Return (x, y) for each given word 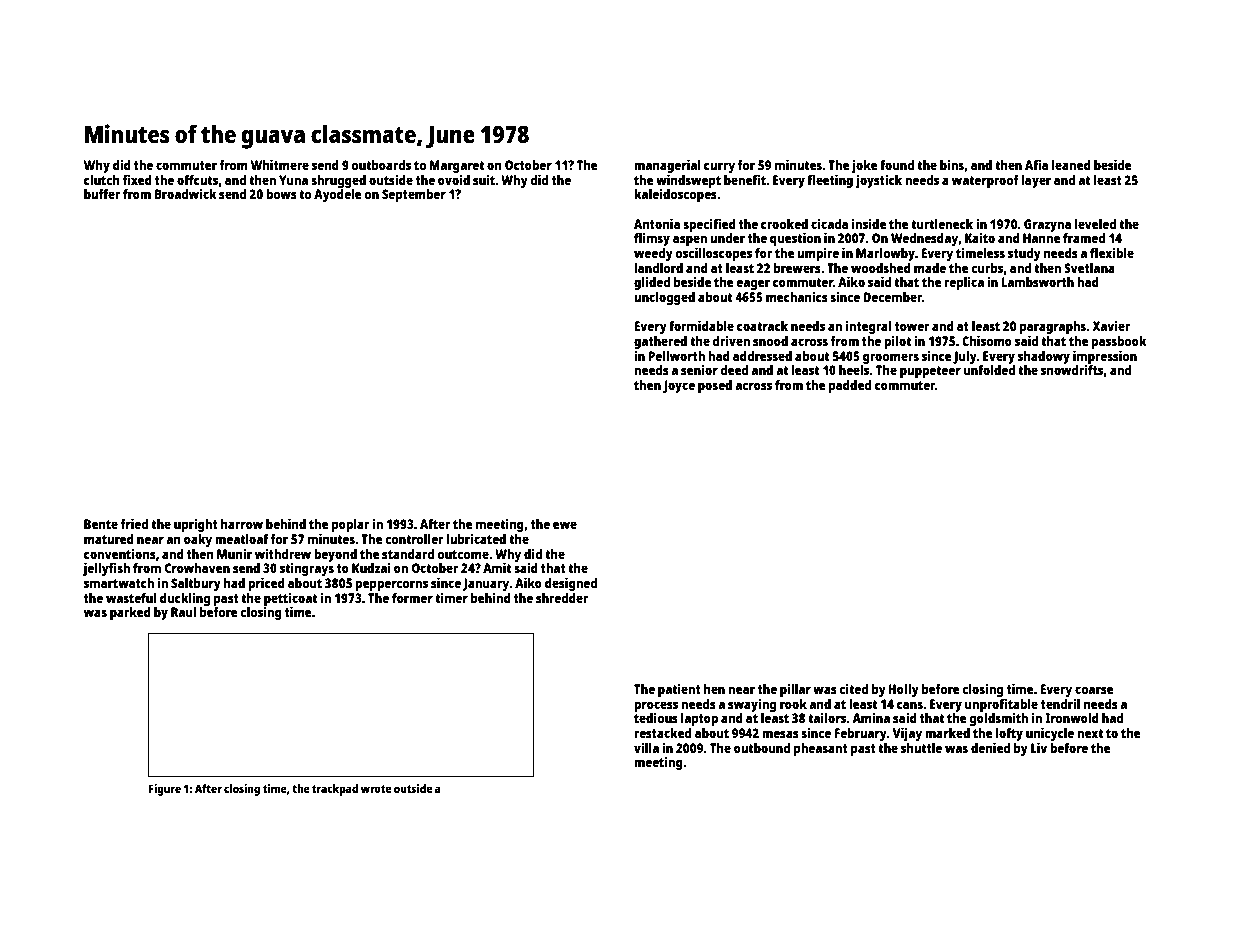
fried (134, 523)
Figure (165, 790)
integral (868, 327)
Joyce (679, 386)
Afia (1036, 164)
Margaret (457, 166)
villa (646, 747)
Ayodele (337, 195)
